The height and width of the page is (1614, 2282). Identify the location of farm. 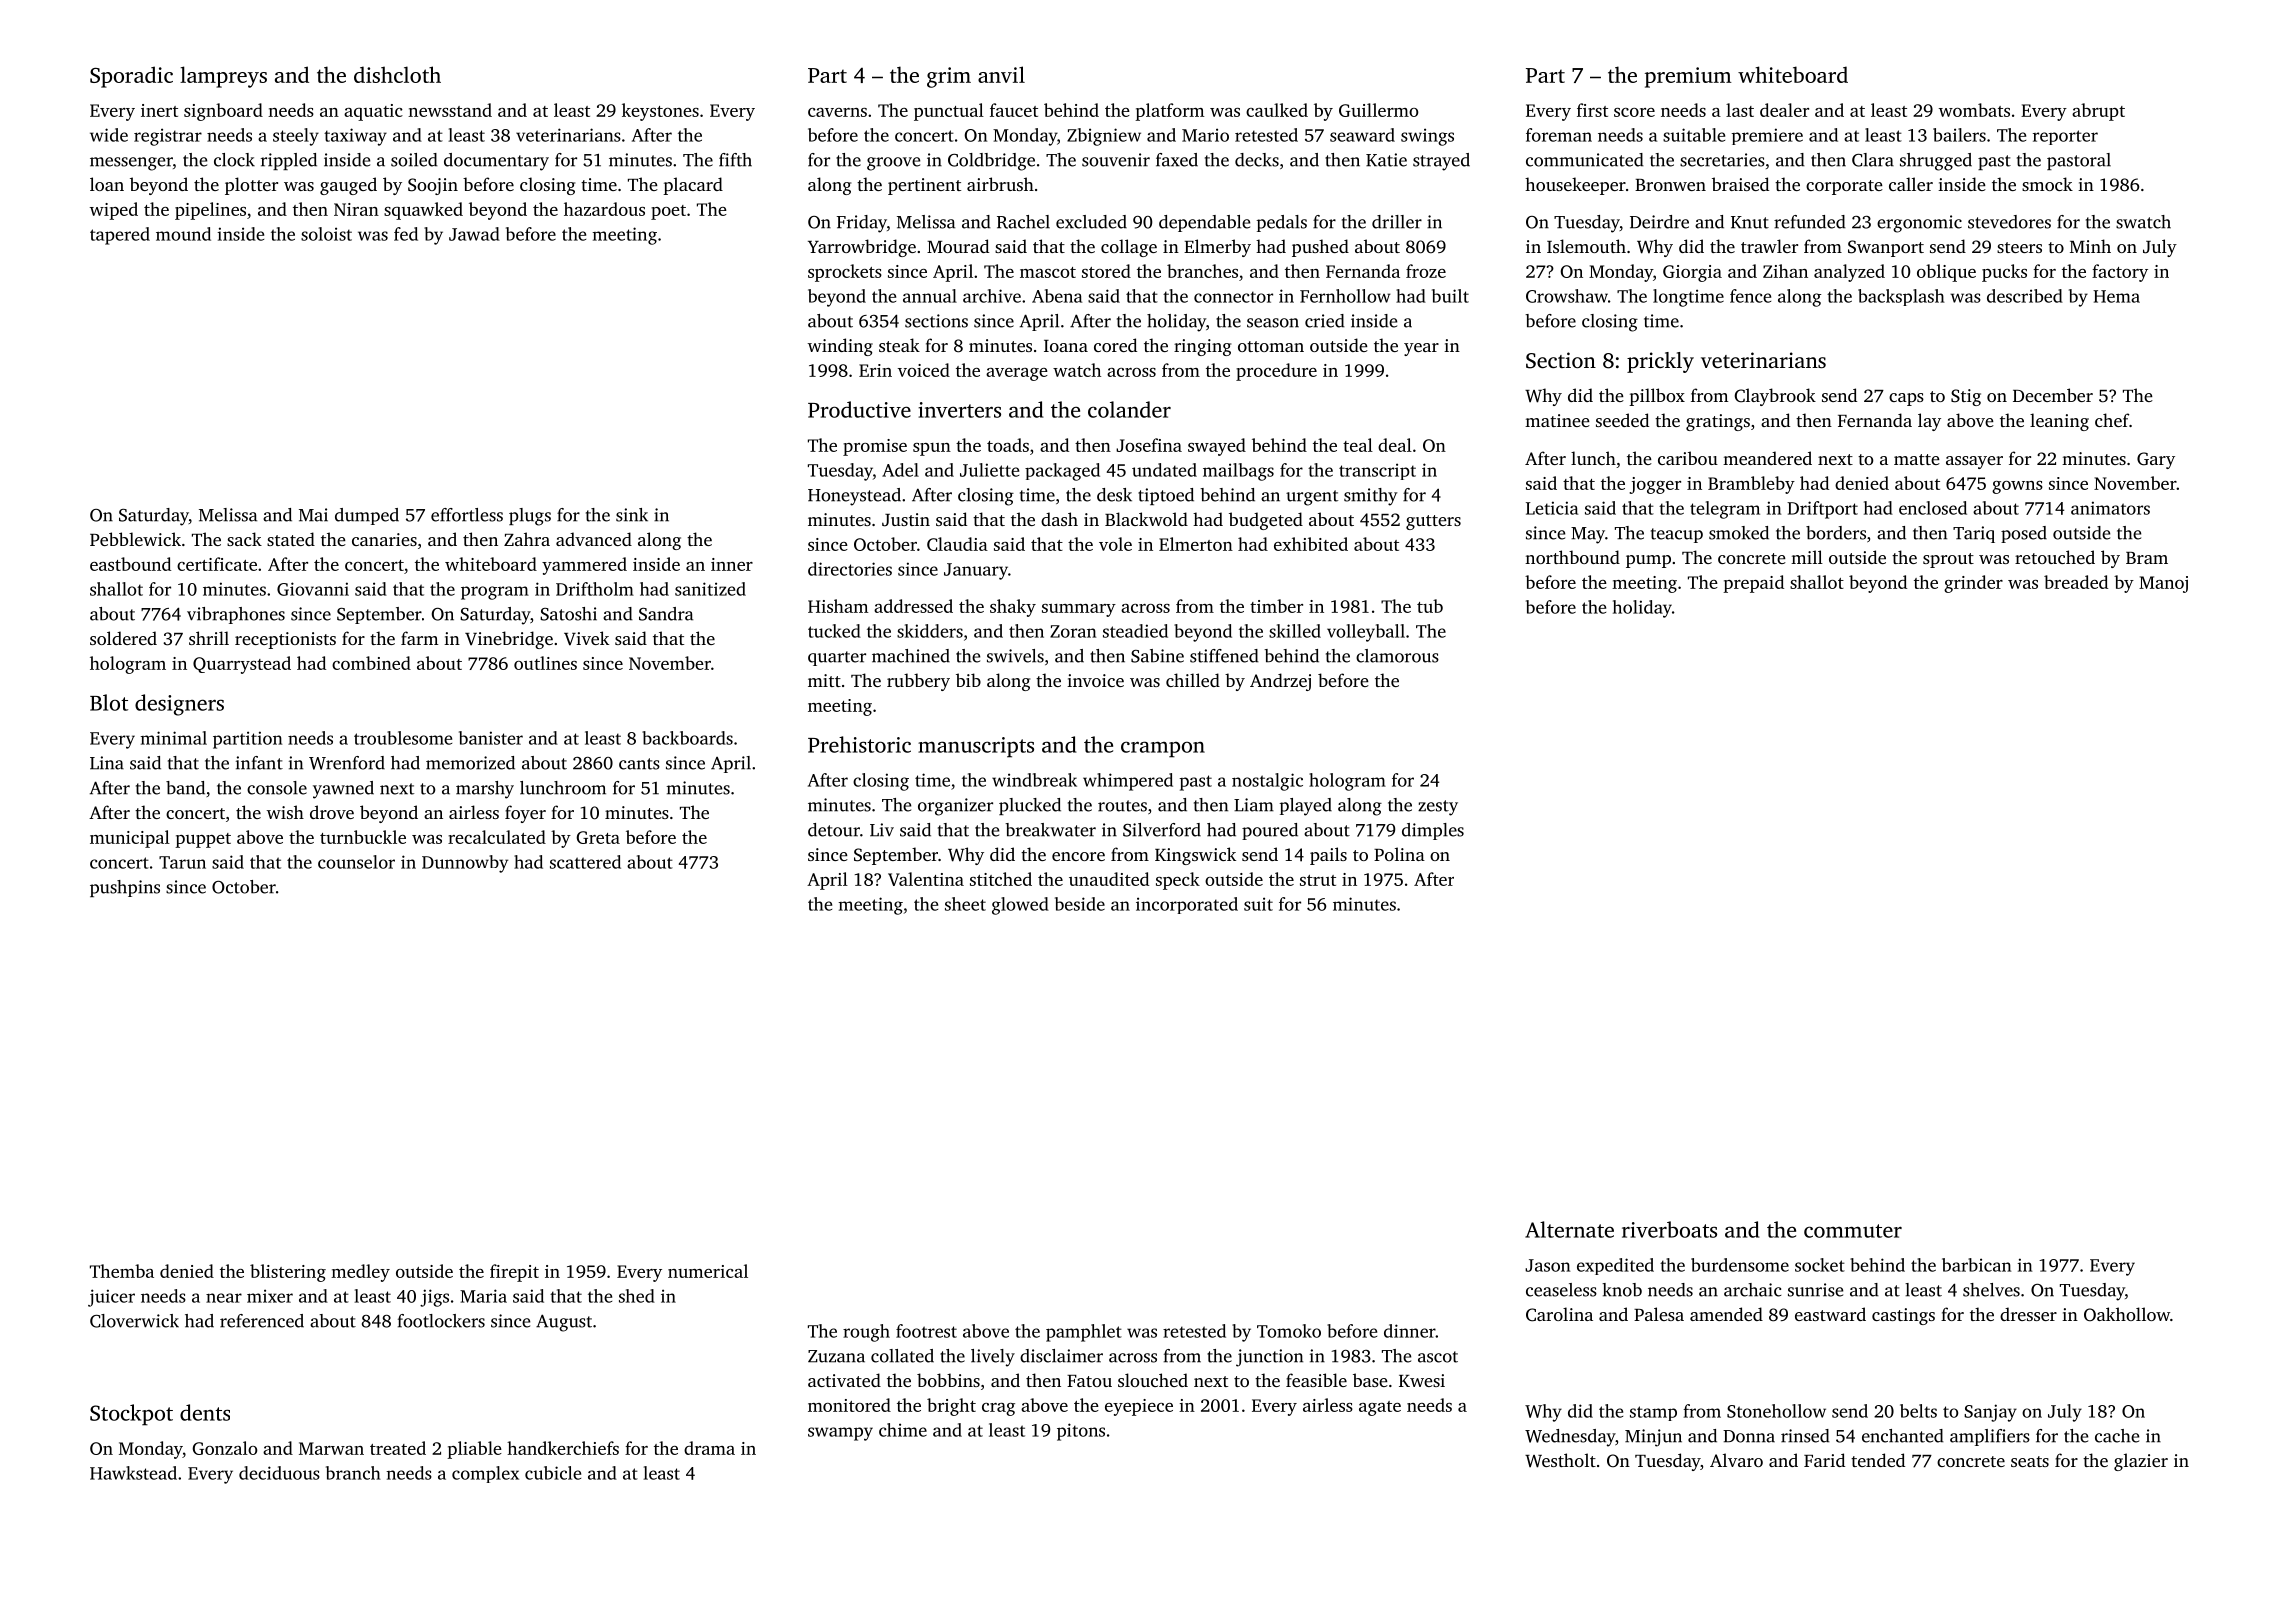
(419, 638).
